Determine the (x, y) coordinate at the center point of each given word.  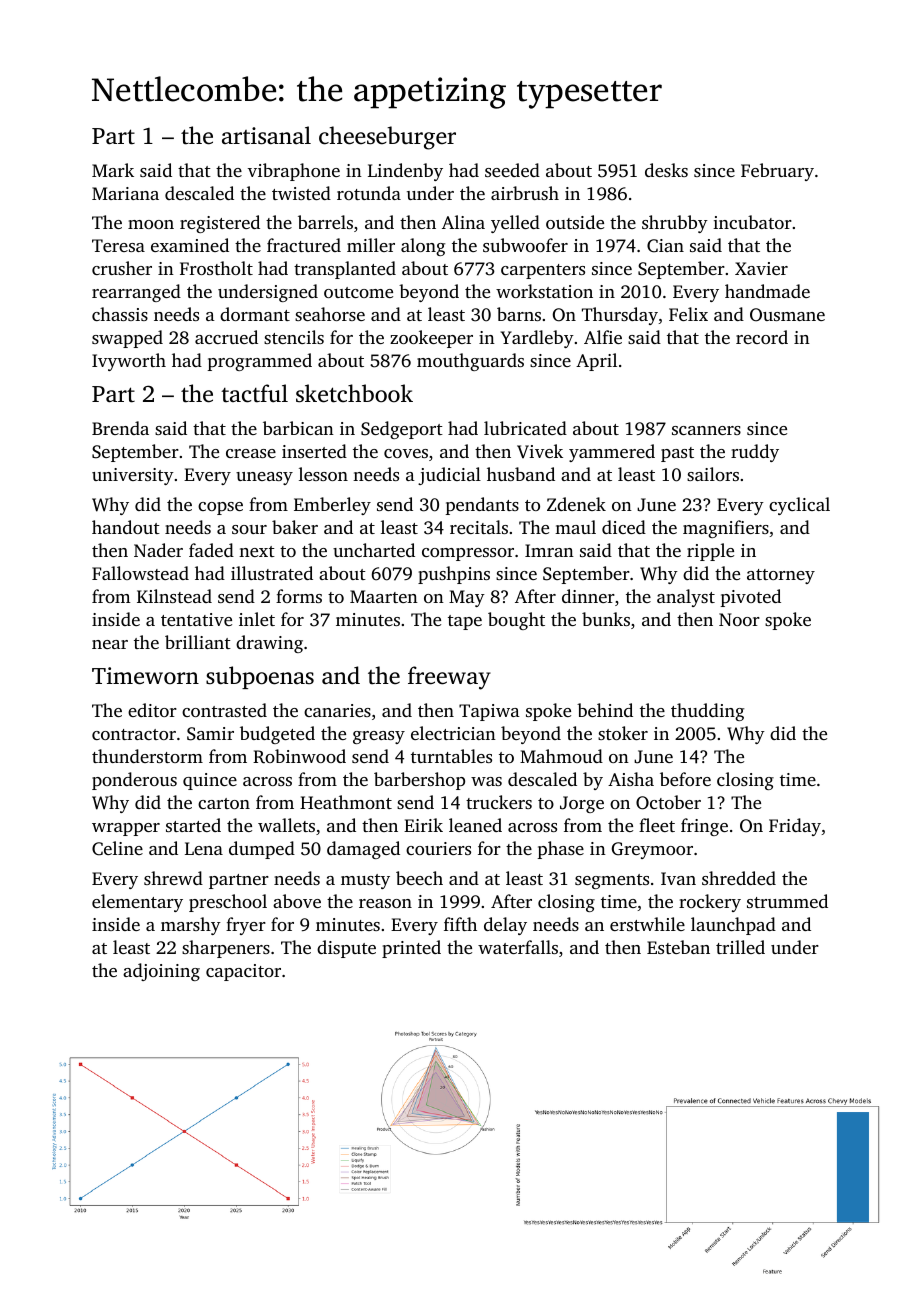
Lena (204, 848)
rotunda (369, 193)
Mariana (125, 193)
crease (251, 453)
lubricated (525, 428)
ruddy (755, 453)
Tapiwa (489, 712)
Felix (688, 314)
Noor (739, 619)
